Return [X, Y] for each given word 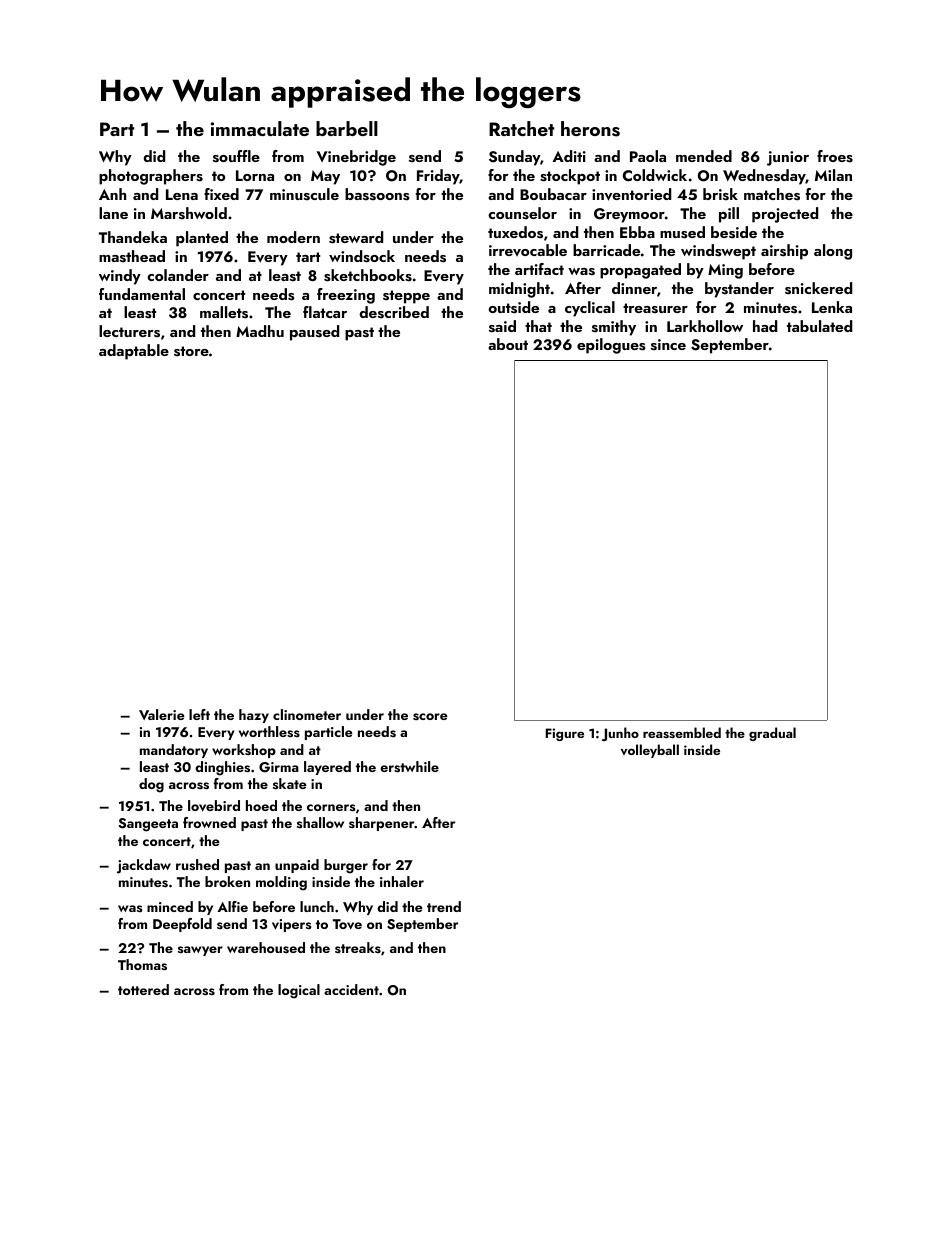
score [430, 717]
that [538, 326]
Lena [182, 194]
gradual [772, 734]
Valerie [162, 714]
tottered [143, 989]
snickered [818, 288]
